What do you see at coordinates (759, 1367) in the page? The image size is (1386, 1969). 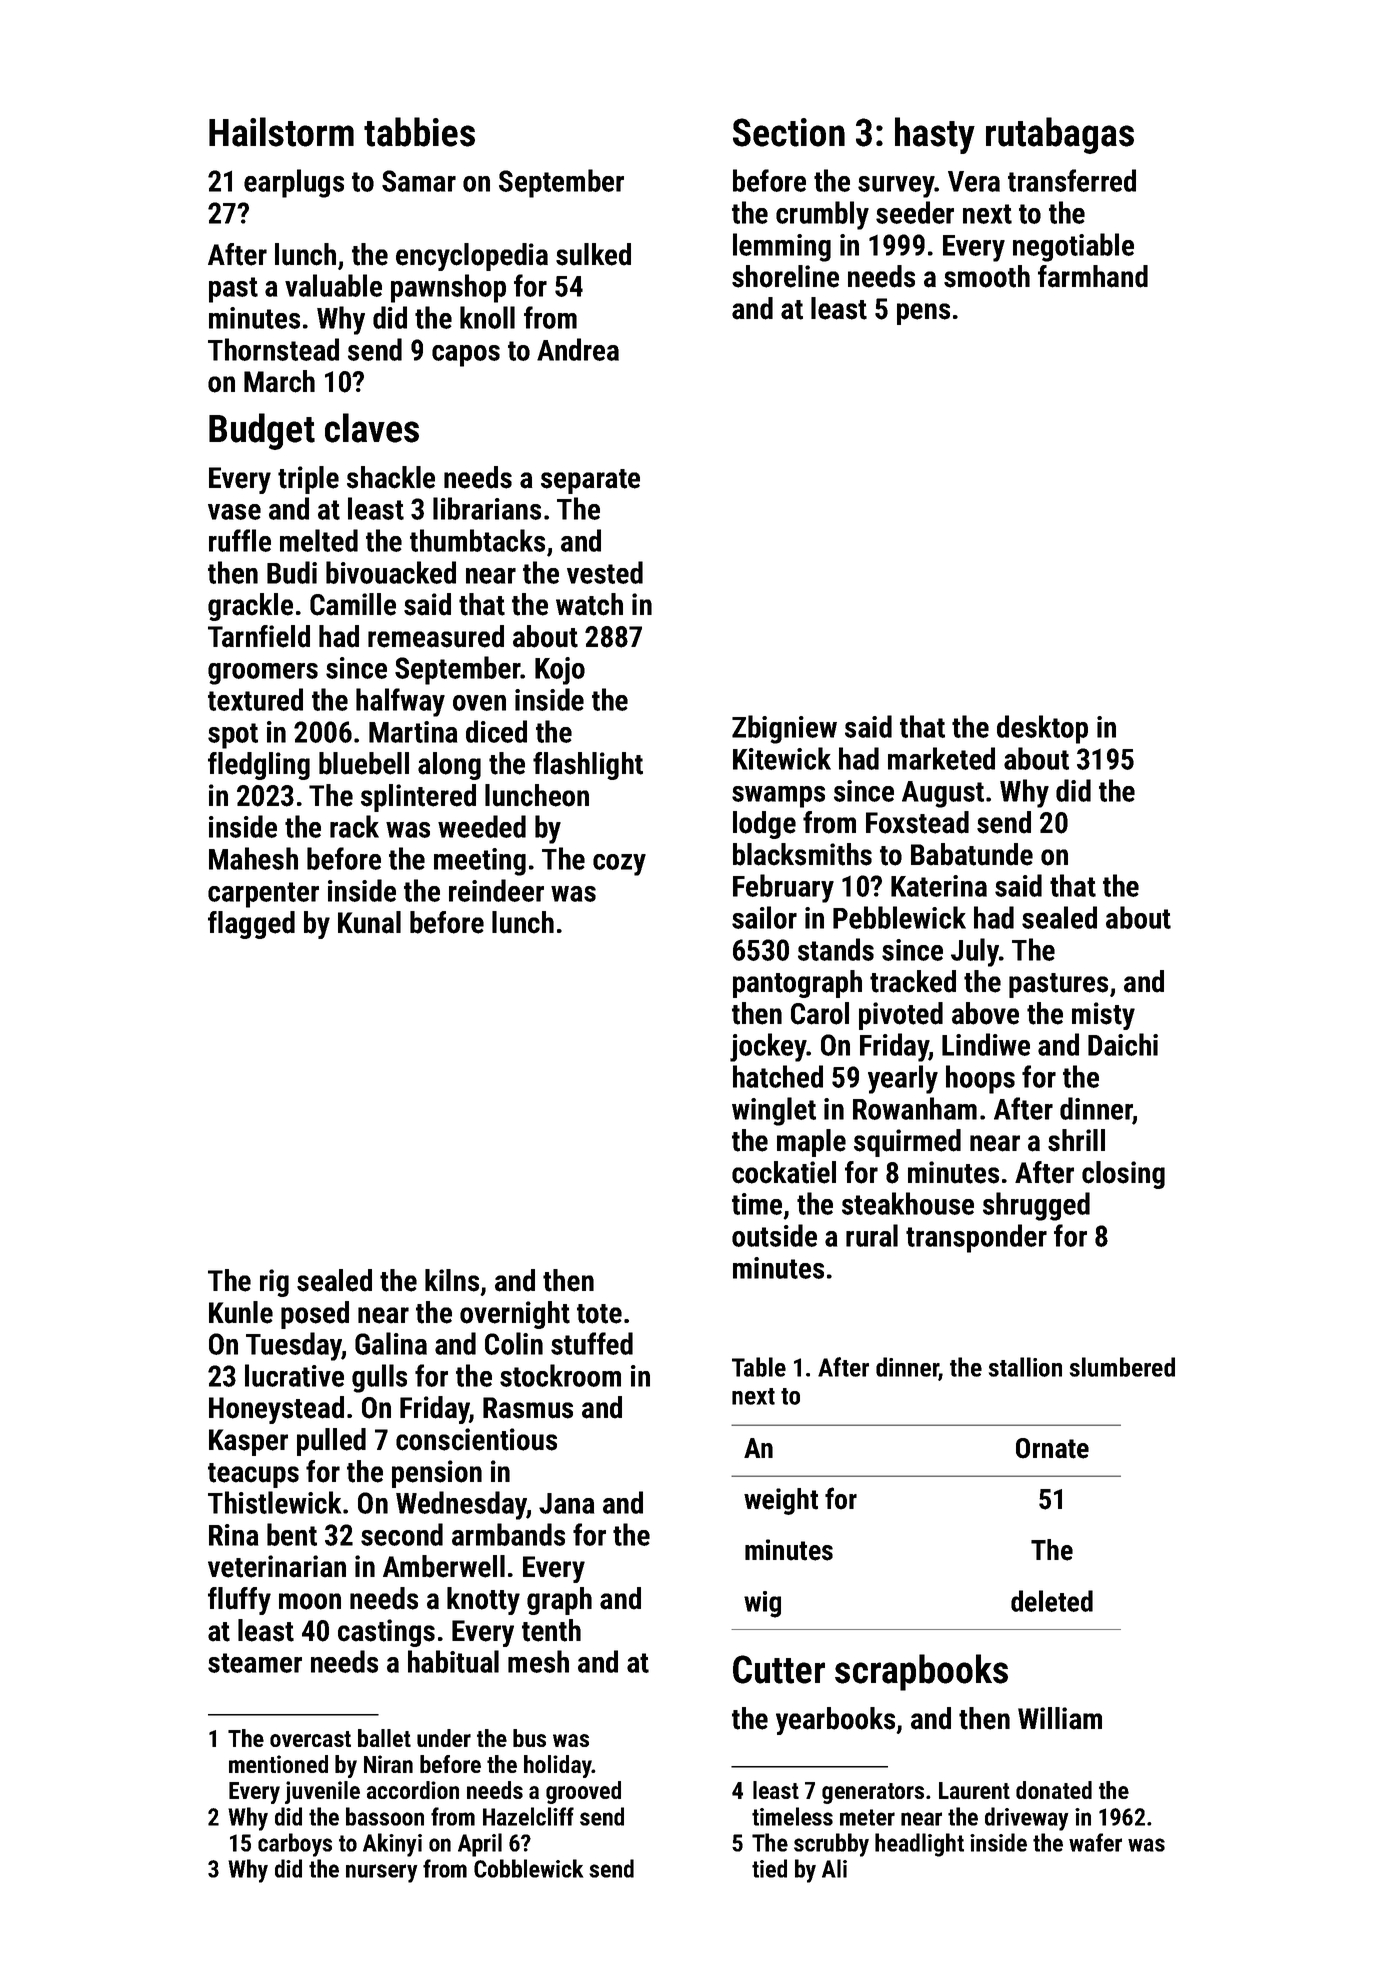 I see `Table` at bounding box center [759, 1367].
